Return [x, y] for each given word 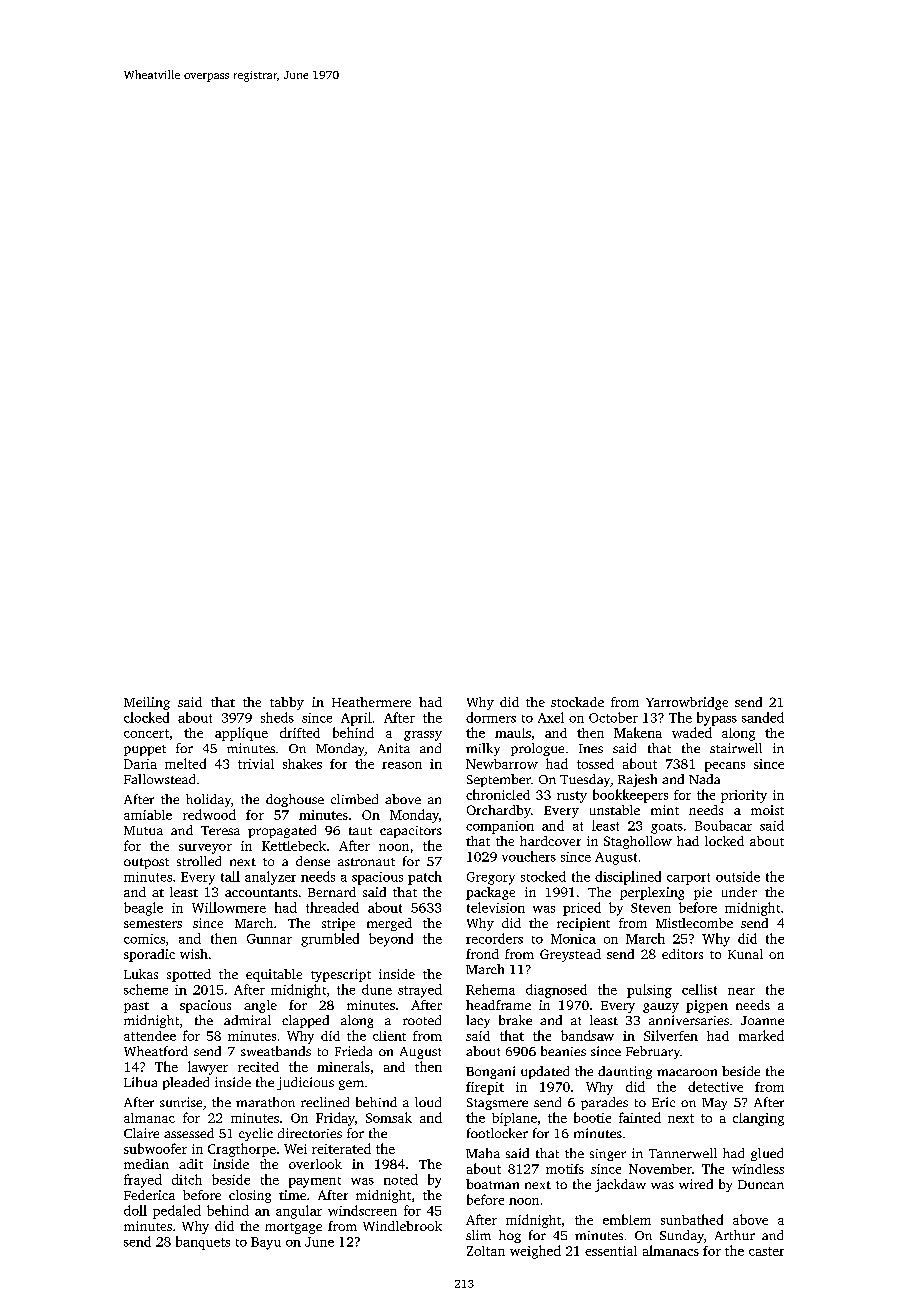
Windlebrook [402, 1226]
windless [758, 1169]
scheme [146, 989]
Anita [394, 748]
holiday [208, 800]
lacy [478, 1021]
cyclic [256, 1134]
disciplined [628, 878]
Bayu [266, 1243]
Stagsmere [497, 1104]
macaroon [687, 1072]
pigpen [707, 1006]
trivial [256, 764]
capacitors [411, 832]
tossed [595, 763]
